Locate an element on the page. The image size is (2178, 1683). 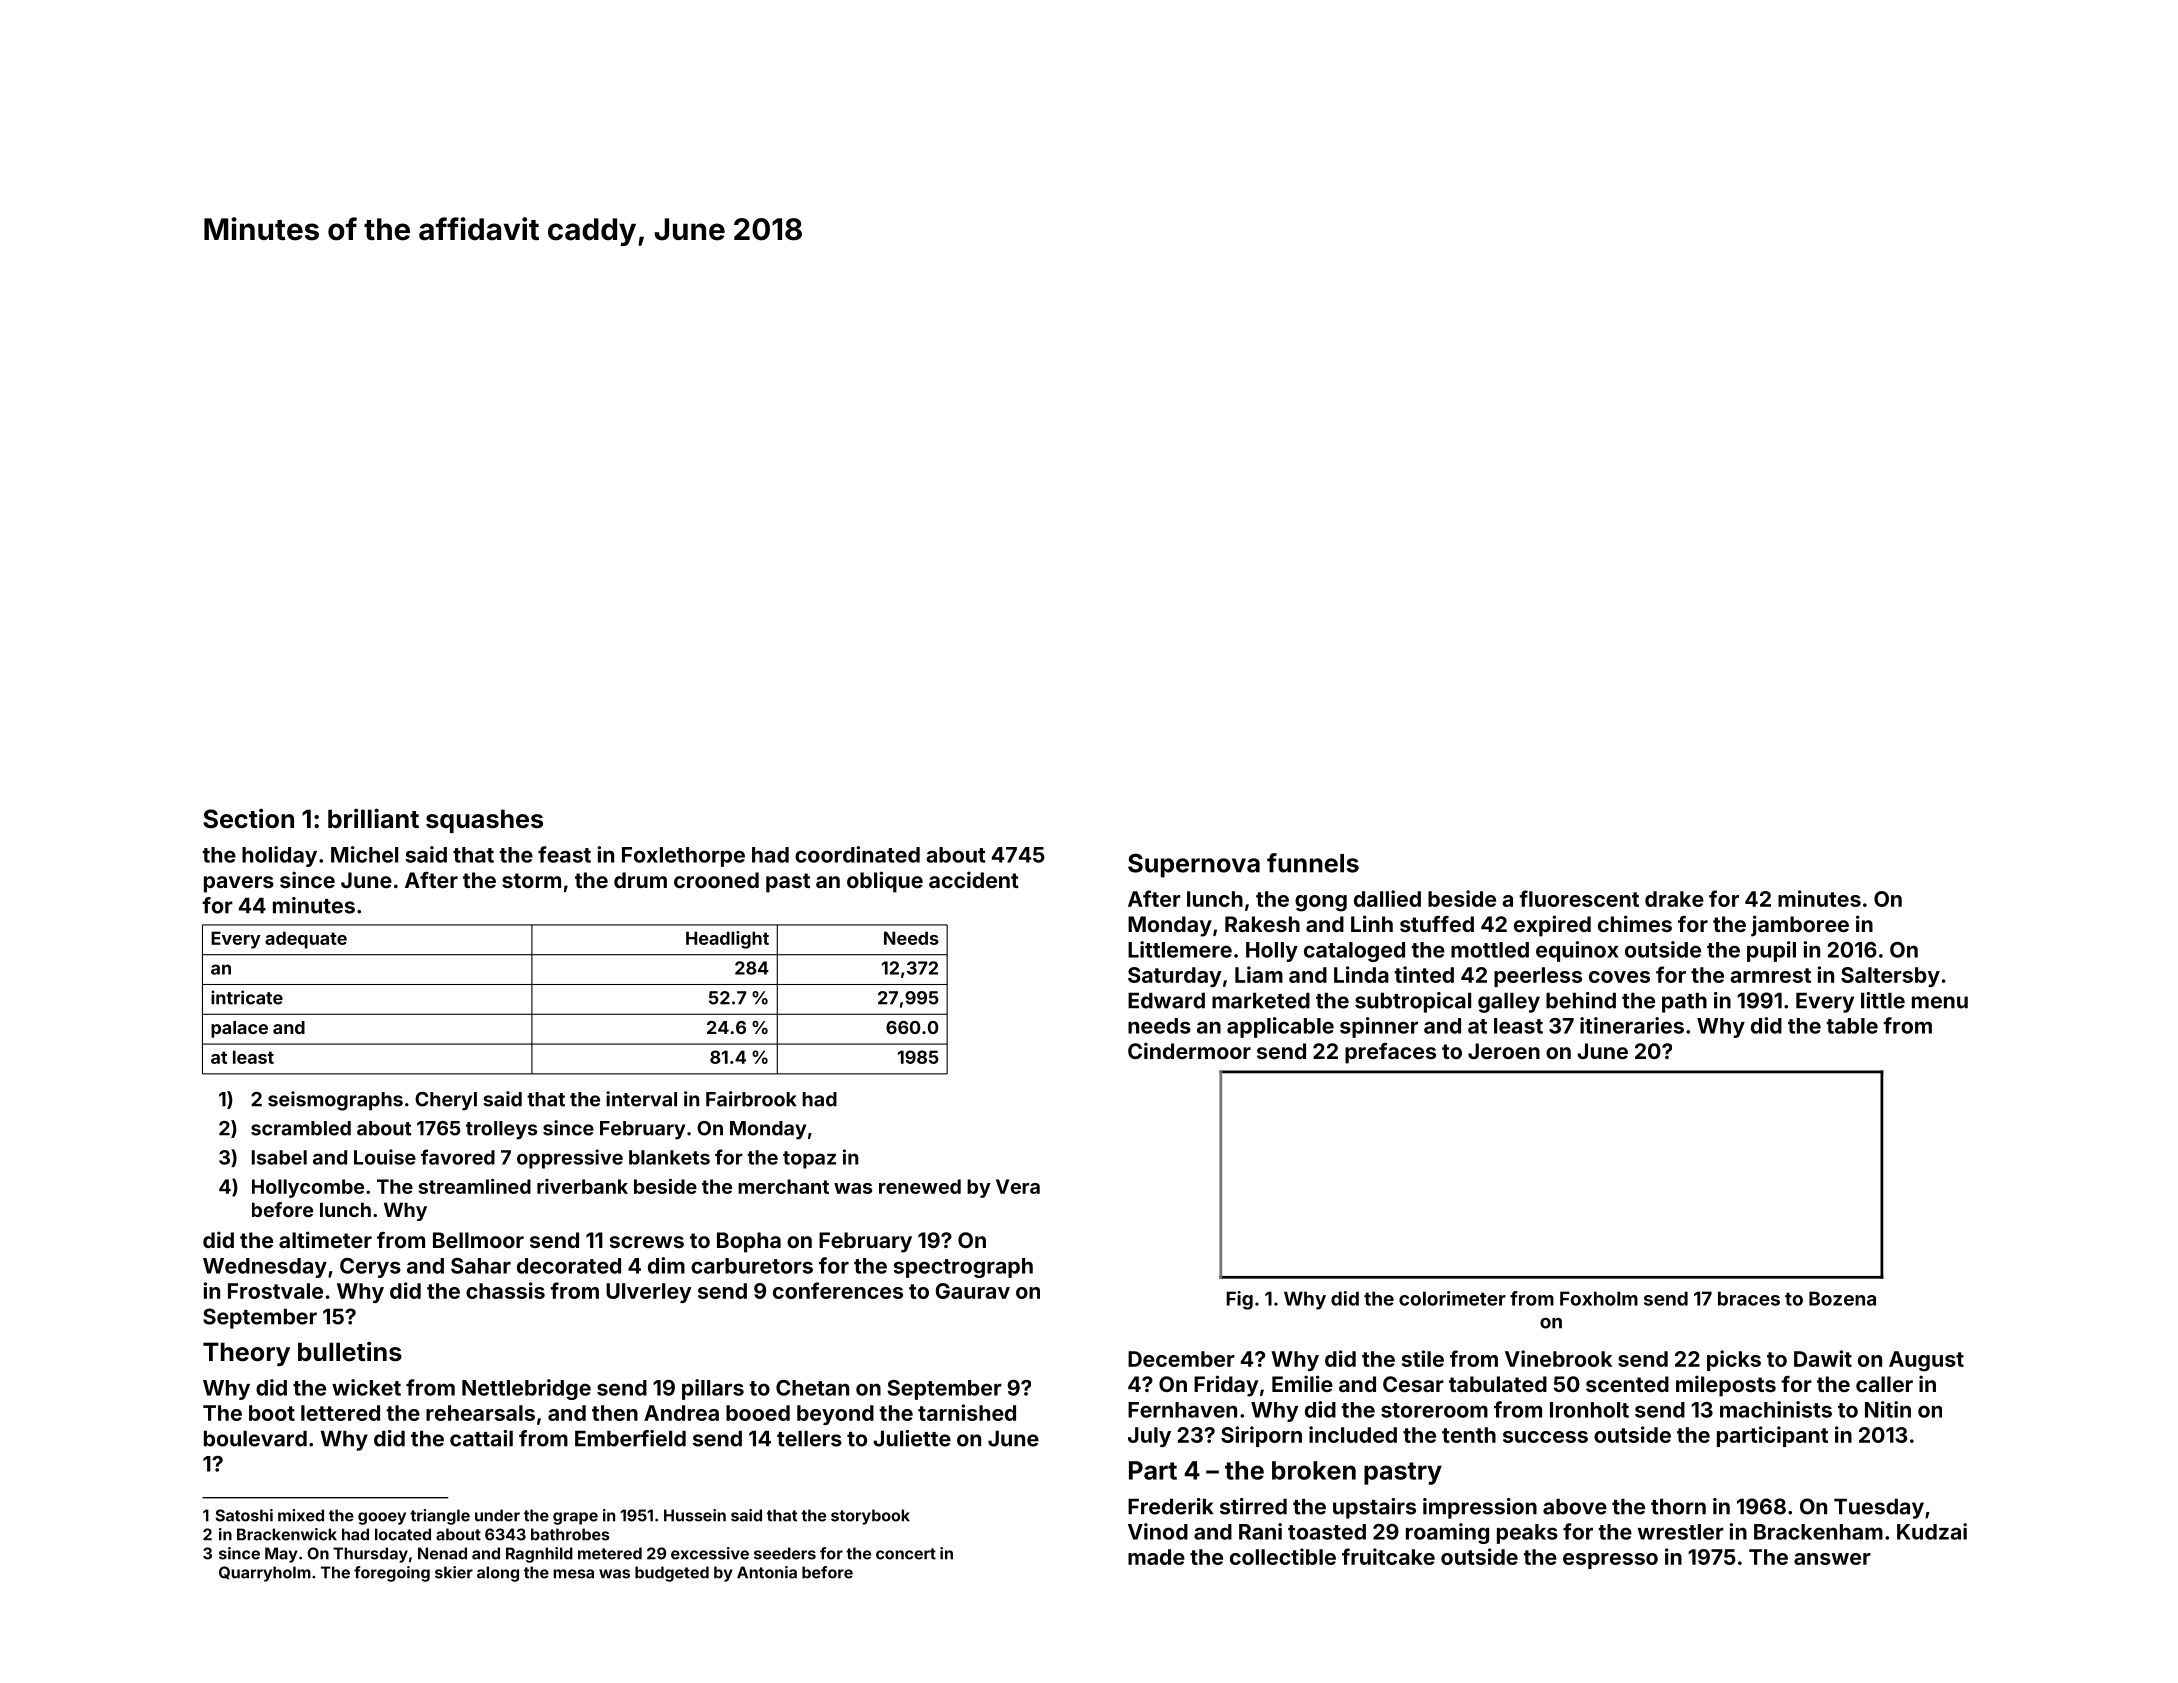
Isabel is located at coordinates (279, 1157).
